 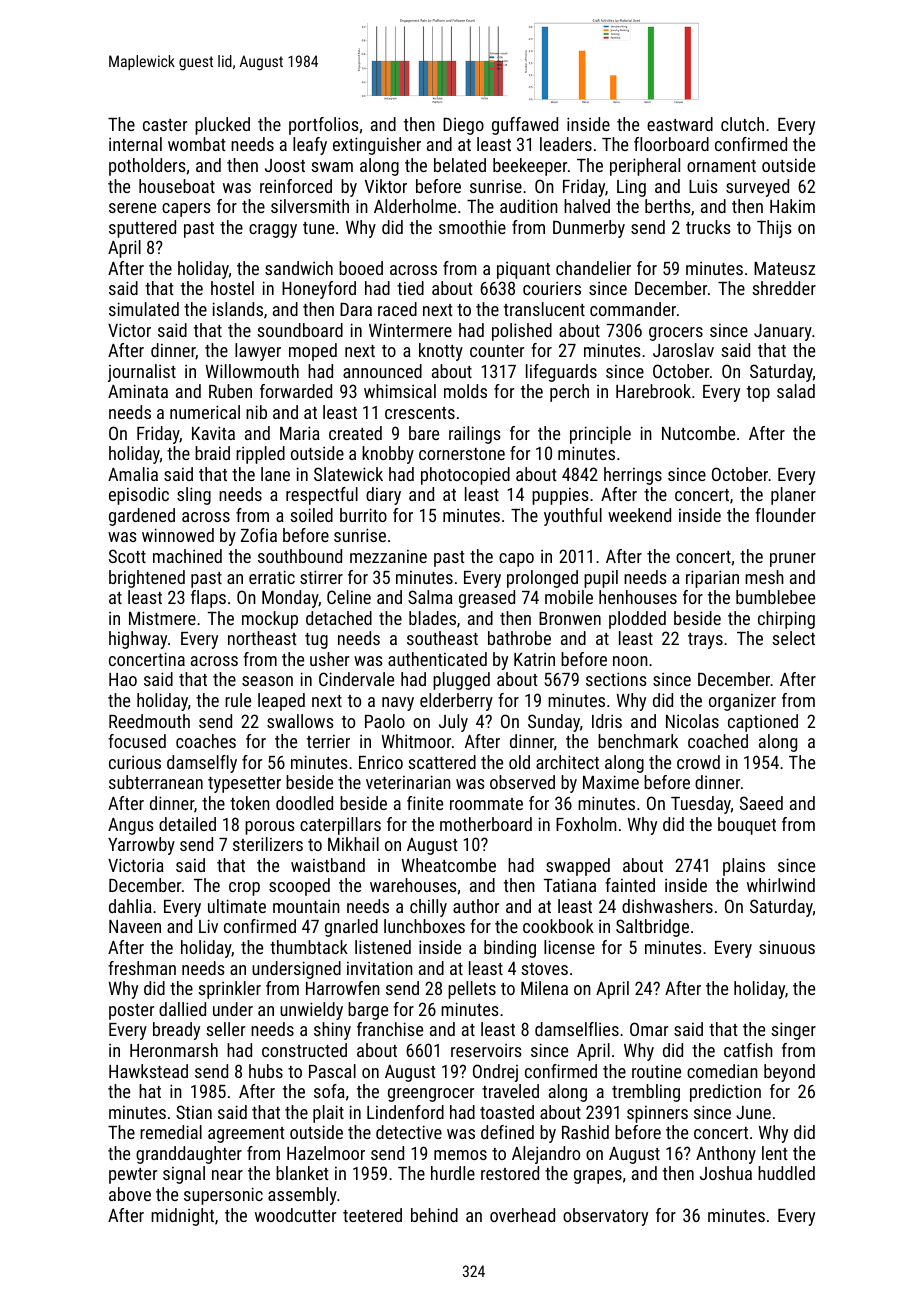 What do you see at coordinates (465, 391) in the screenshot?
I see `molds` at bounding box center [465, 391].
